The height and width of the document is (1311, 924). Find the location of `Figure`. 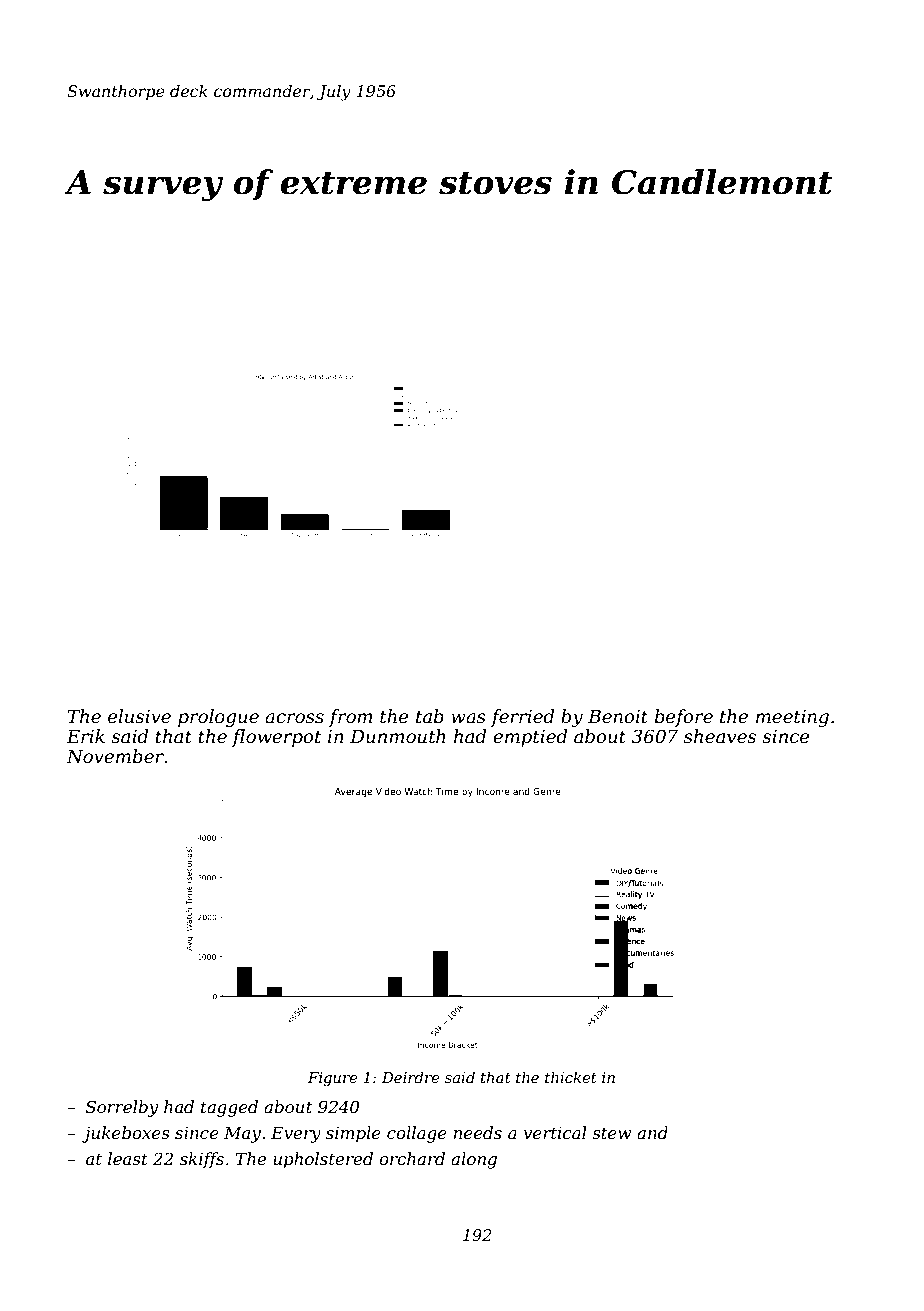

Figure is located at coordinates (332, 1079).
